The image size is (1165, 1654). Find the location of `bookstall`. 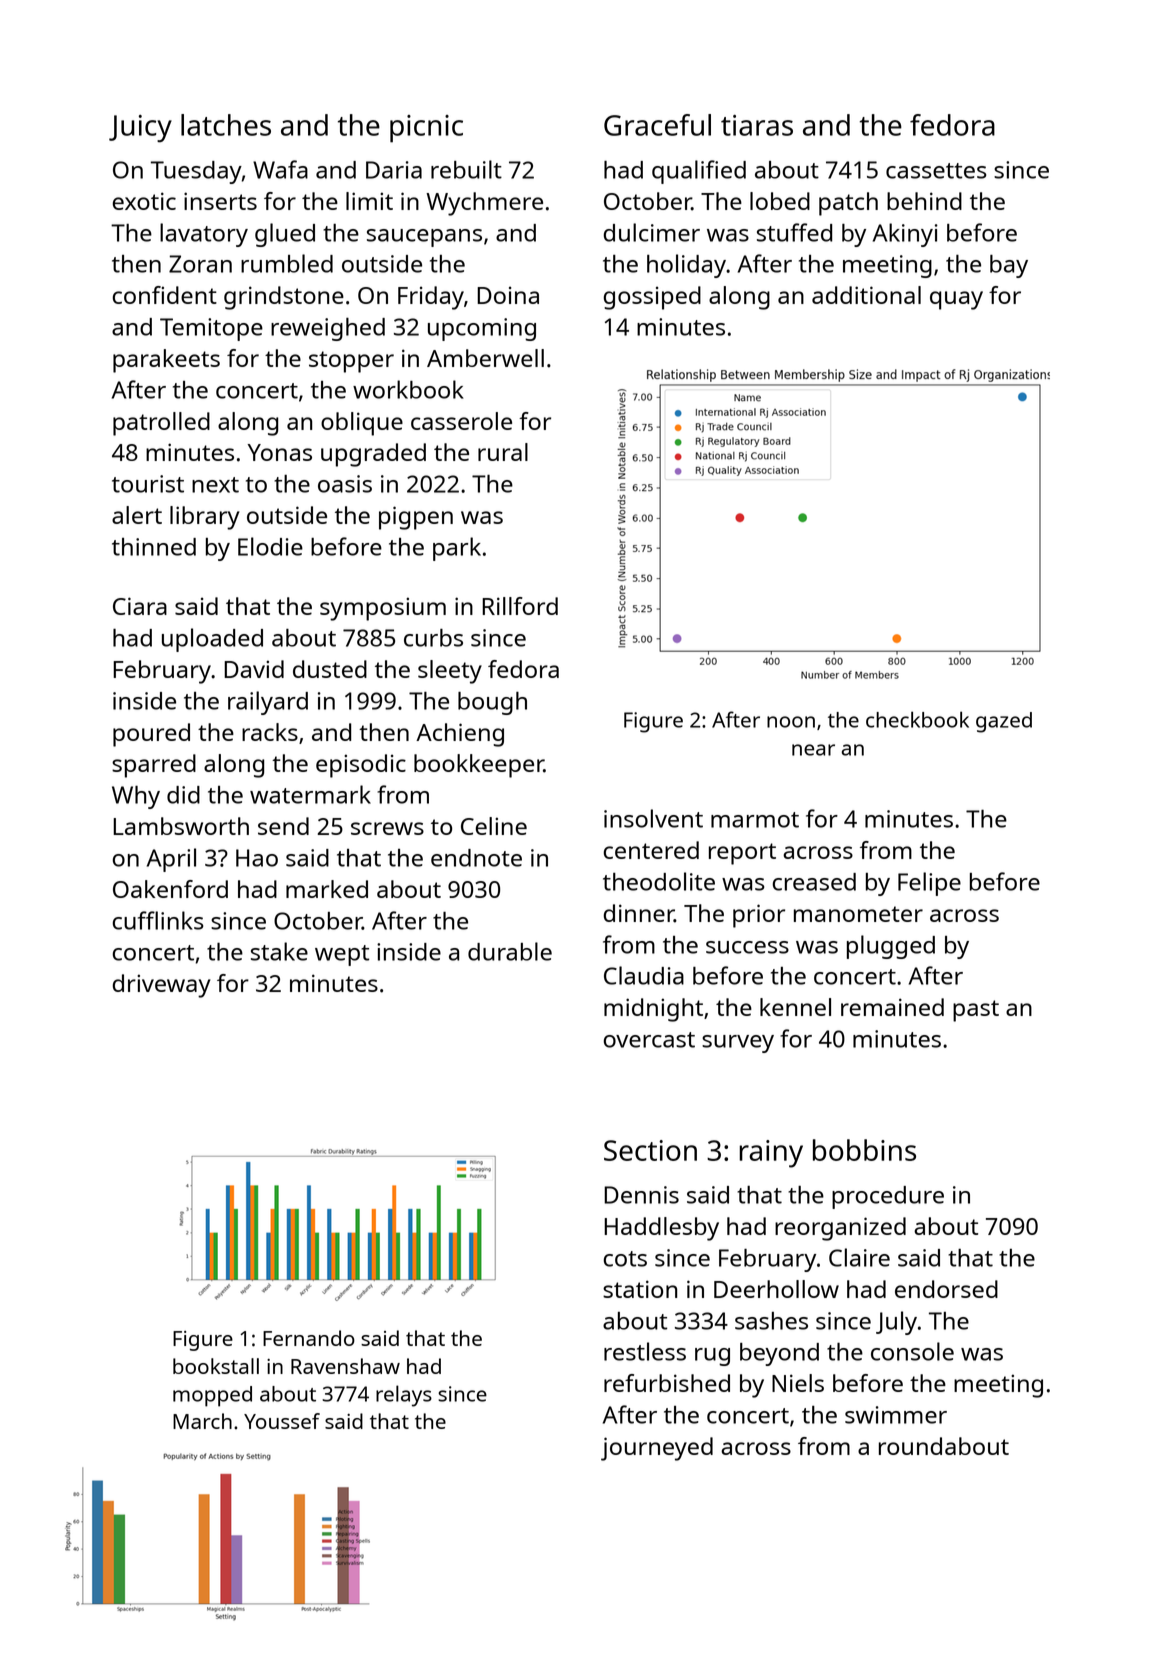

bookstall is located at coordinates (216, 1366).
